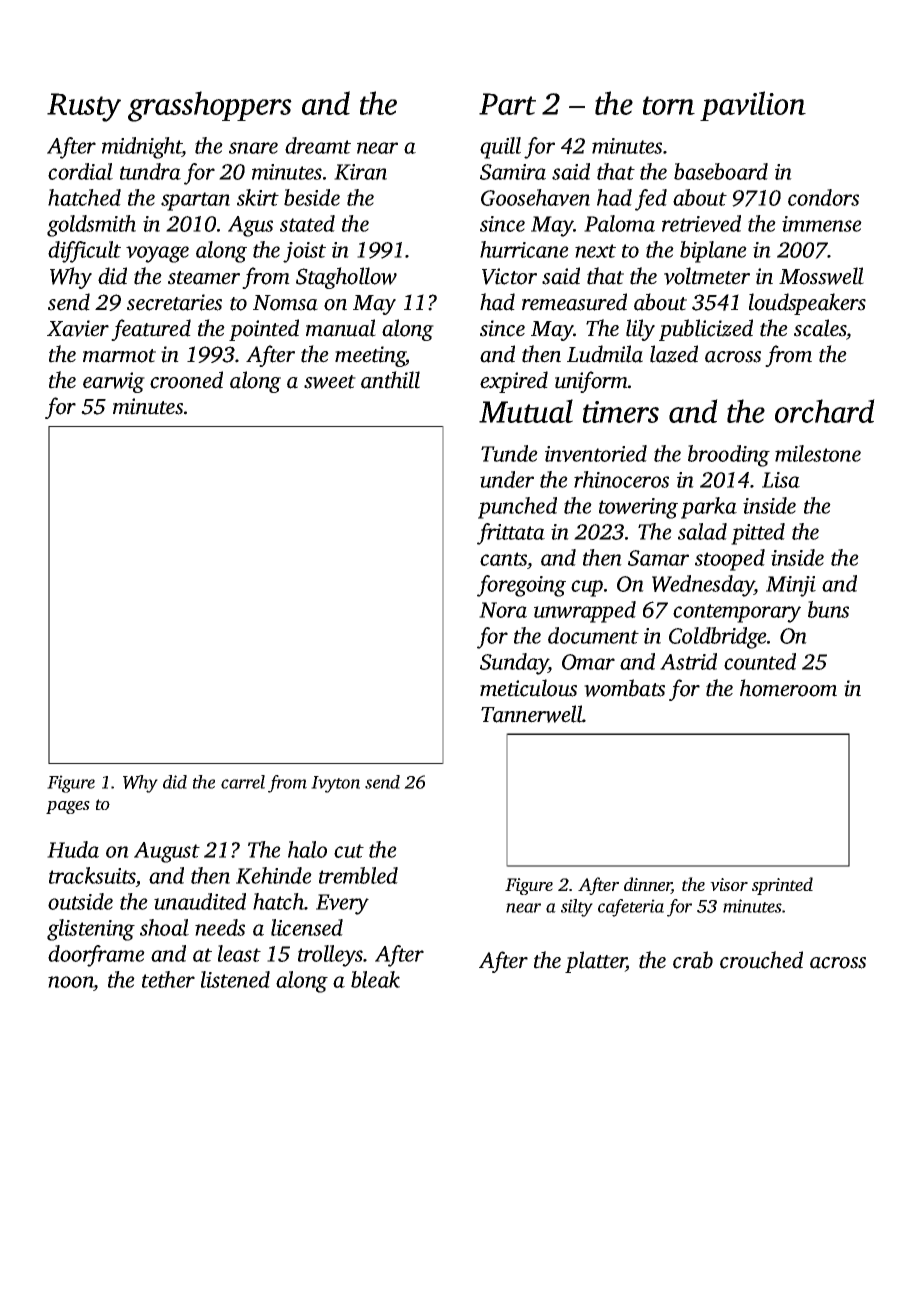 This page has width=924, height=1314. I want to click on Ivyton, so click(335, 784).
